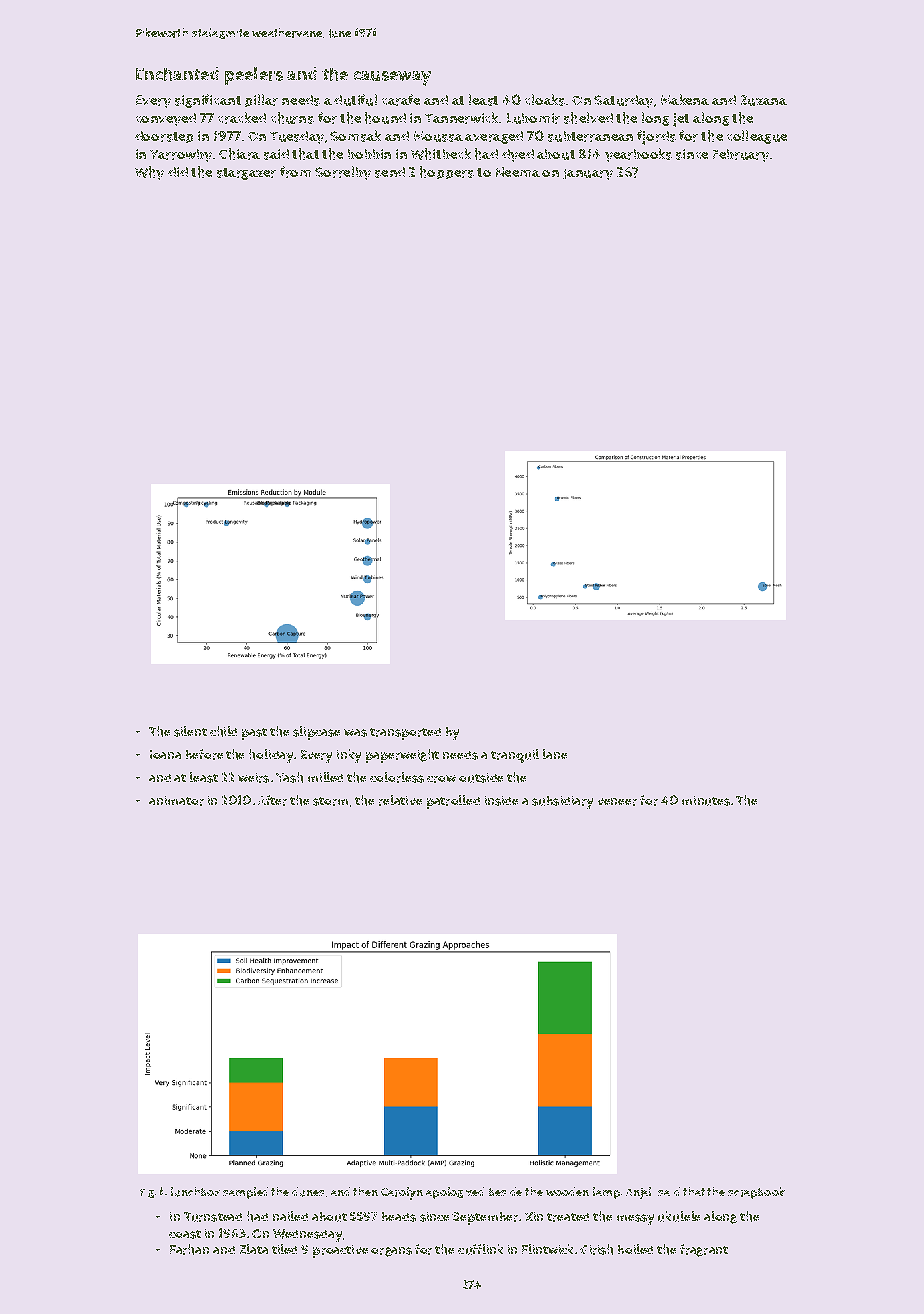  I want to click on Sorrelby, so click(343, 173).
